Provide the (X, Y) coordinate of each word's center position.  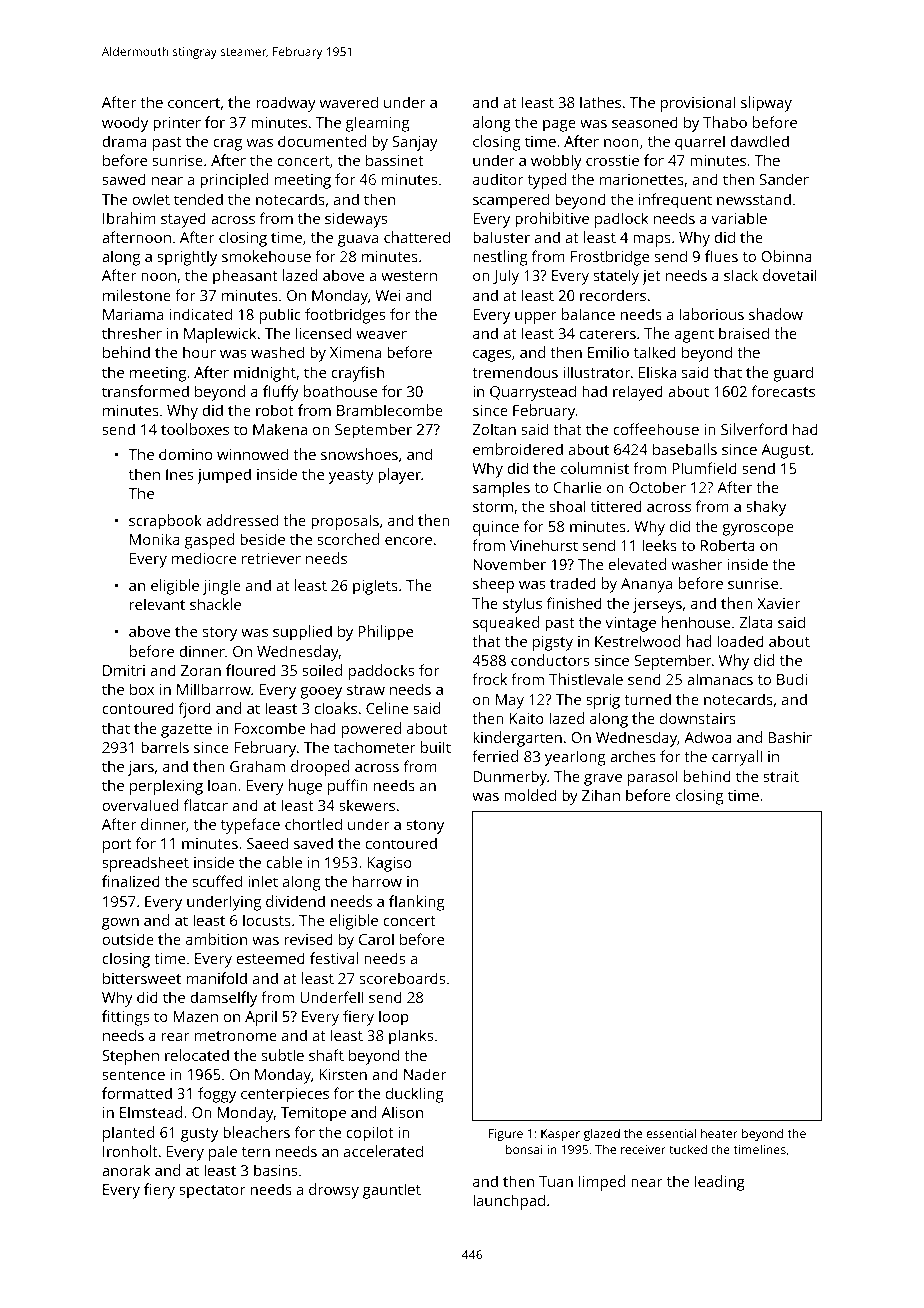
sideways (356, 220)
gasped (209, 541)
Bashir (790, 737)
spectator (212, 1192)
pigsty (553, 643)
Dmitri (124, 670)
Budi (792, 679)
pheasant (245, 277)
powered (371, 730)
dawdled (759, 141)
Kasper (560, 1135)
